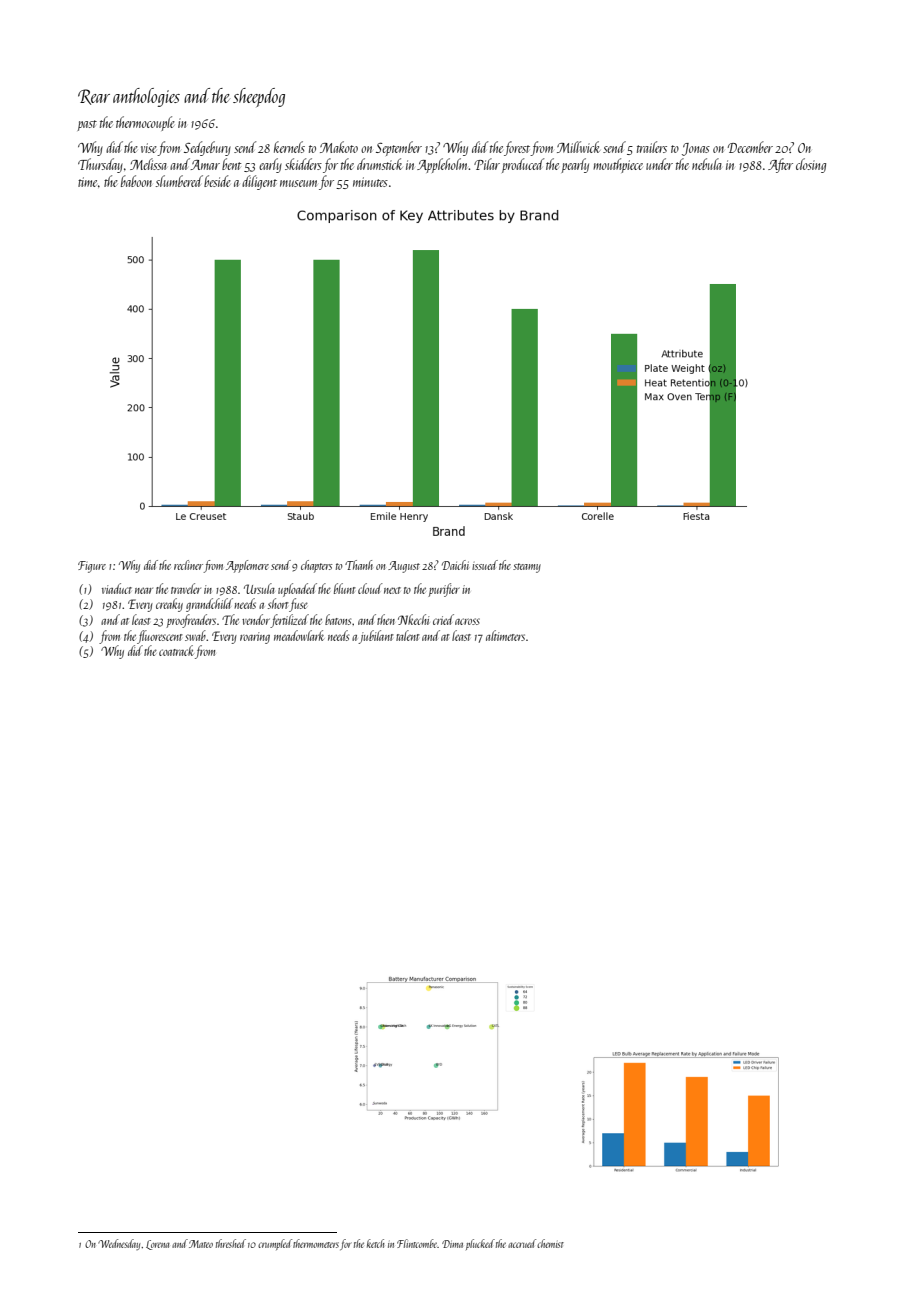  Describe the element at coordinates (696, 149) in the image. I see `Jonas` at that location.
